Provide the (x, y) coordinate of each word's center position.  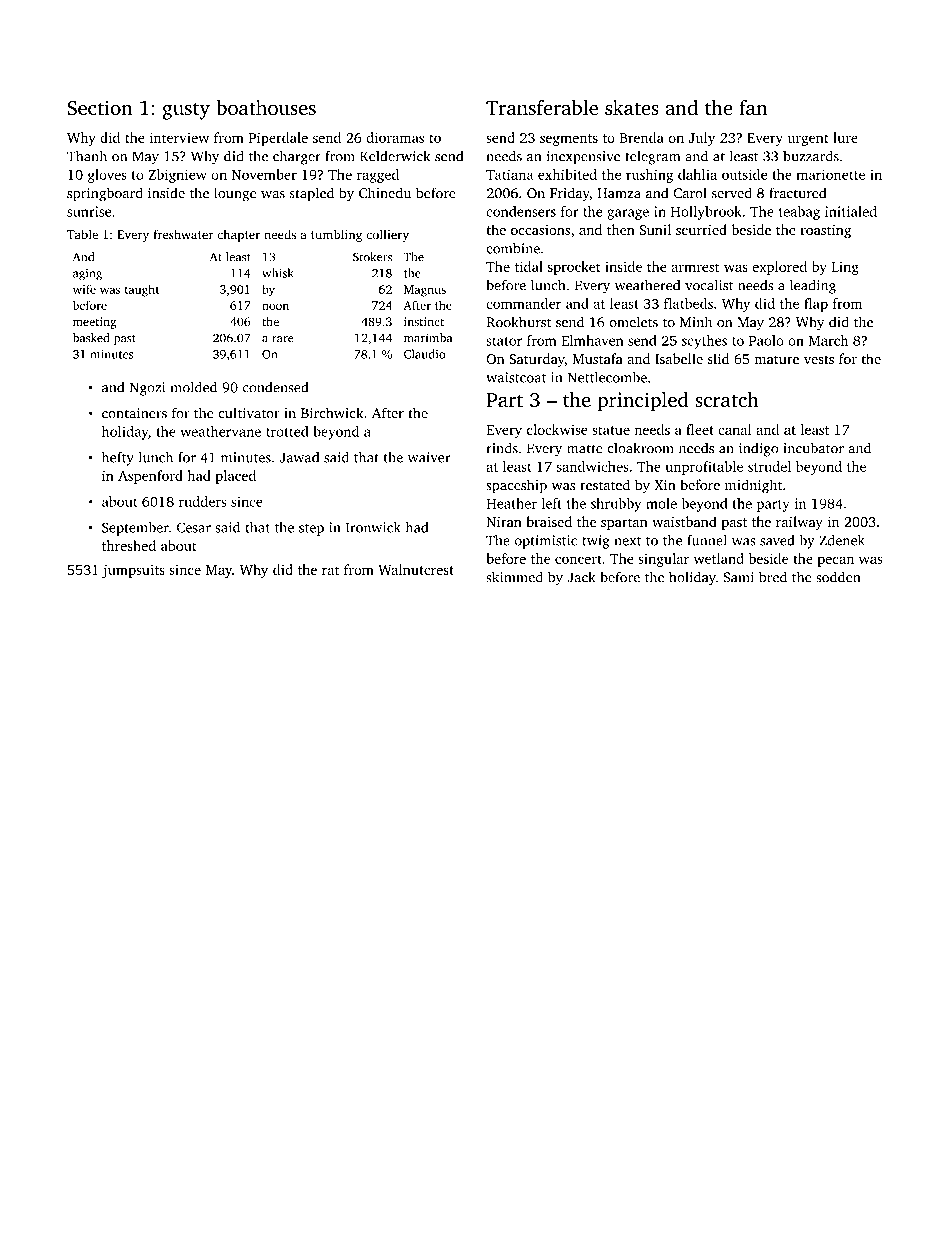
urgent (808, 140)
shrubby (616, 505)
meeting (94, 323)
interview (179, 137)
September (135, 529)
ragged (378, 176)
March (828, 340)
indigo (758, 449)
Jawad (299, 457)
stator (504, 341)
